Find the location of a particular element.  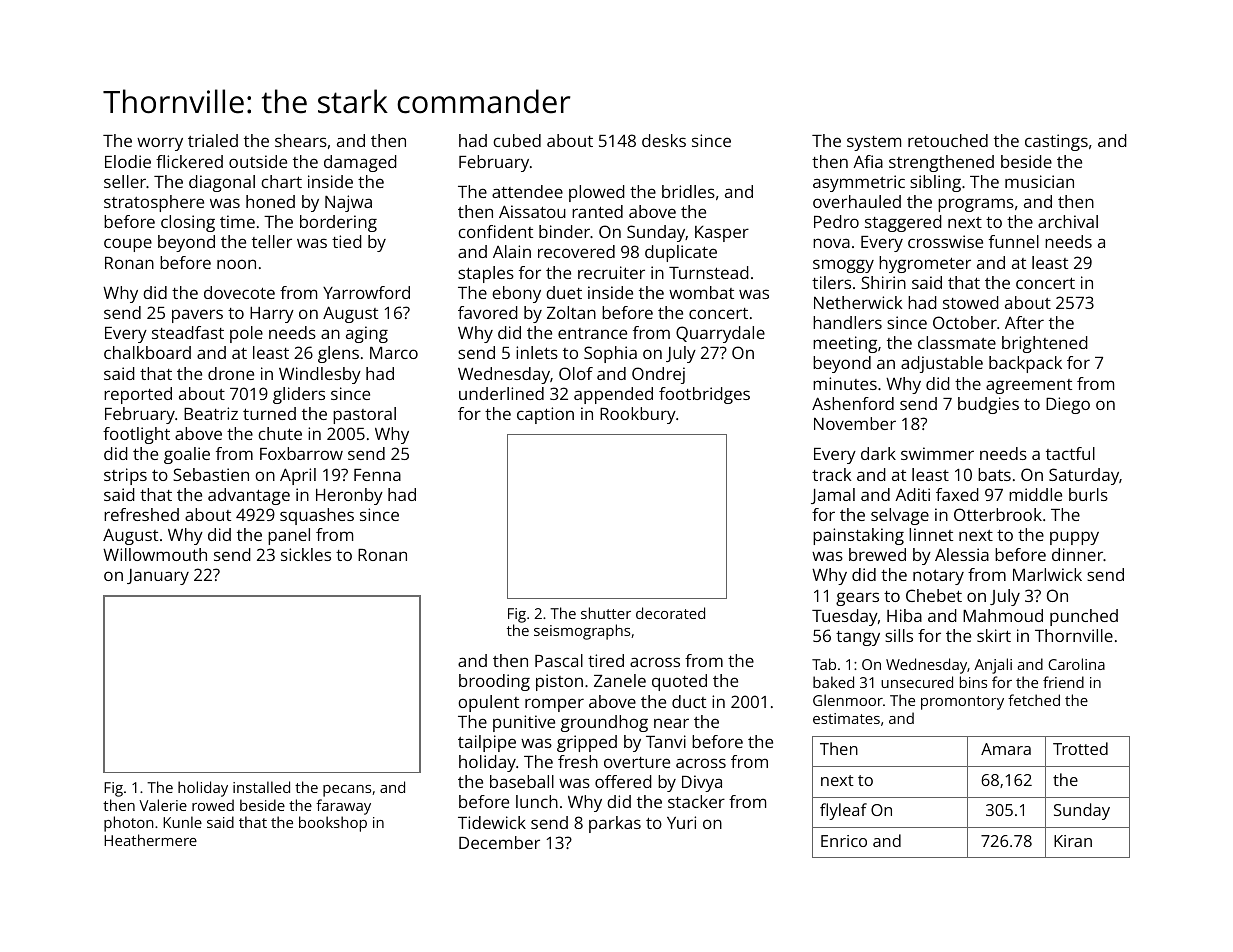

selvage is located at coordinates (900, 516).
